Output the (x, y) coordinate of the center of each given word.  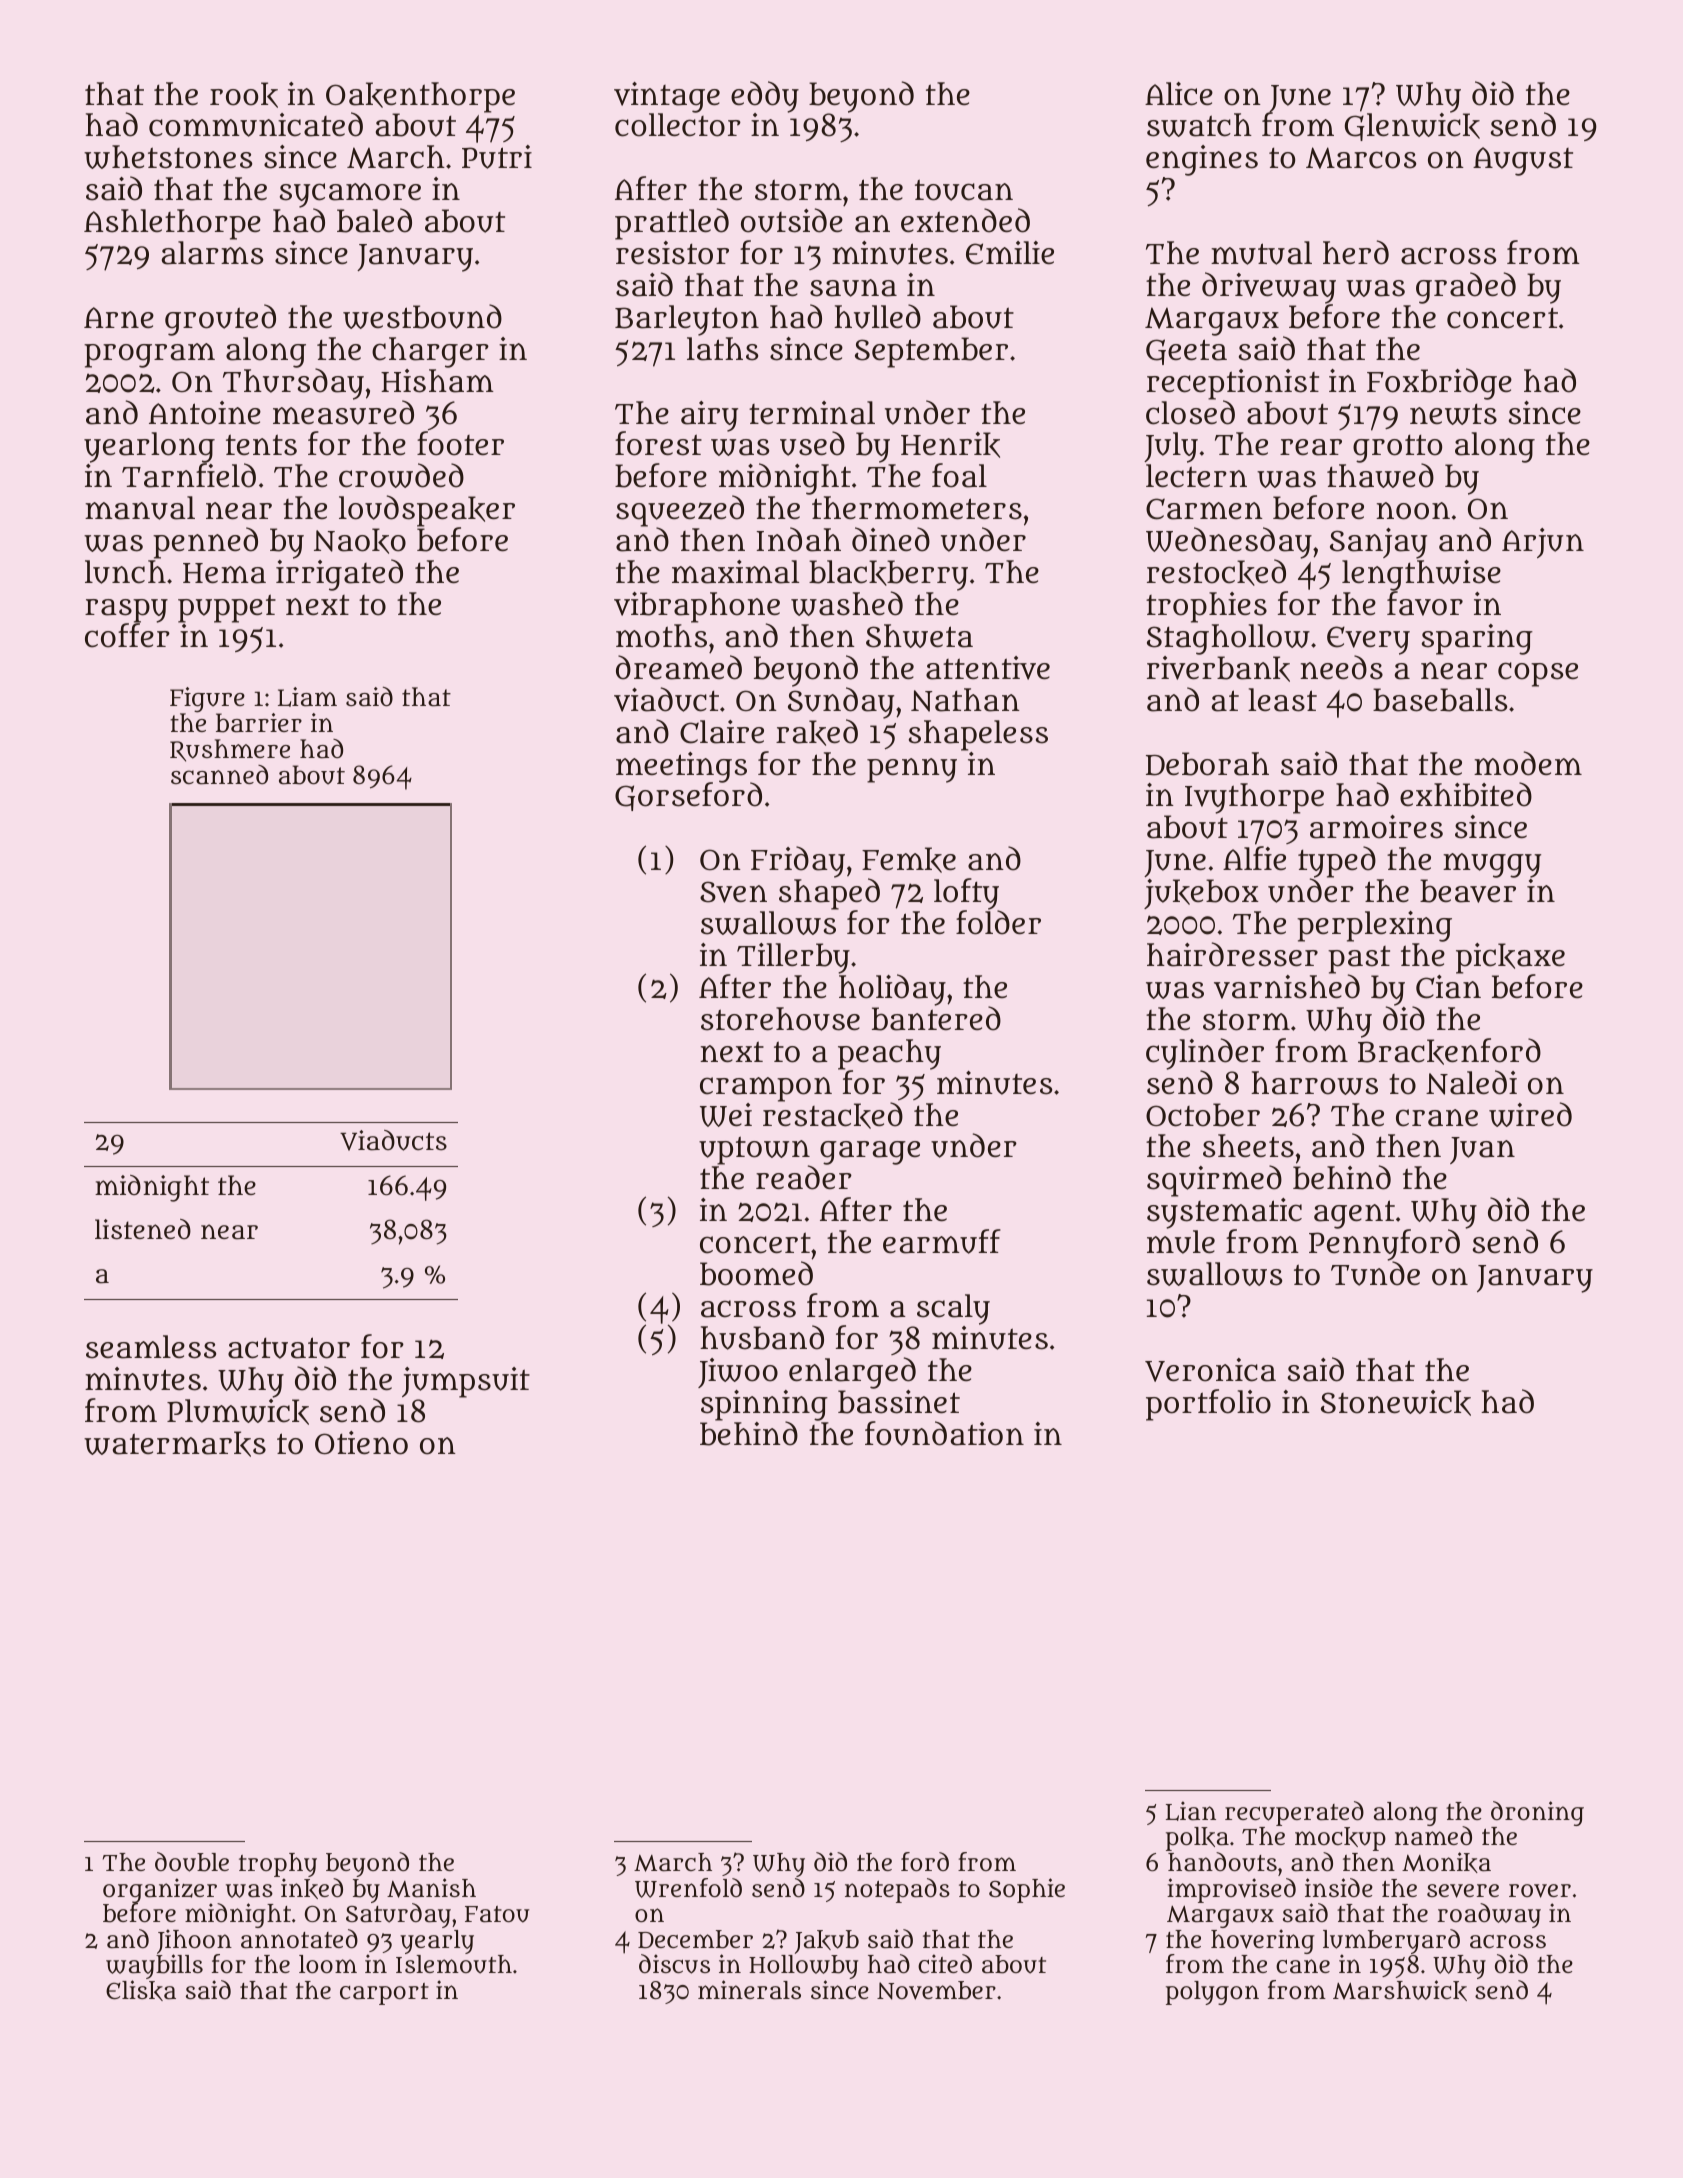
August (1523, 161)
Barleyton (687, 320)
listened (143, 1229)
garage (870, 1153)
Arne (119, 317)
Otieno (361, 1443)
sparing (1477, 639)
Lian (1191, 1811)
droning (1537, 1813)
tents (261, 445)
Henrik (950, 445)
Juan (1482, 1150)
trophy (278, 1865)
